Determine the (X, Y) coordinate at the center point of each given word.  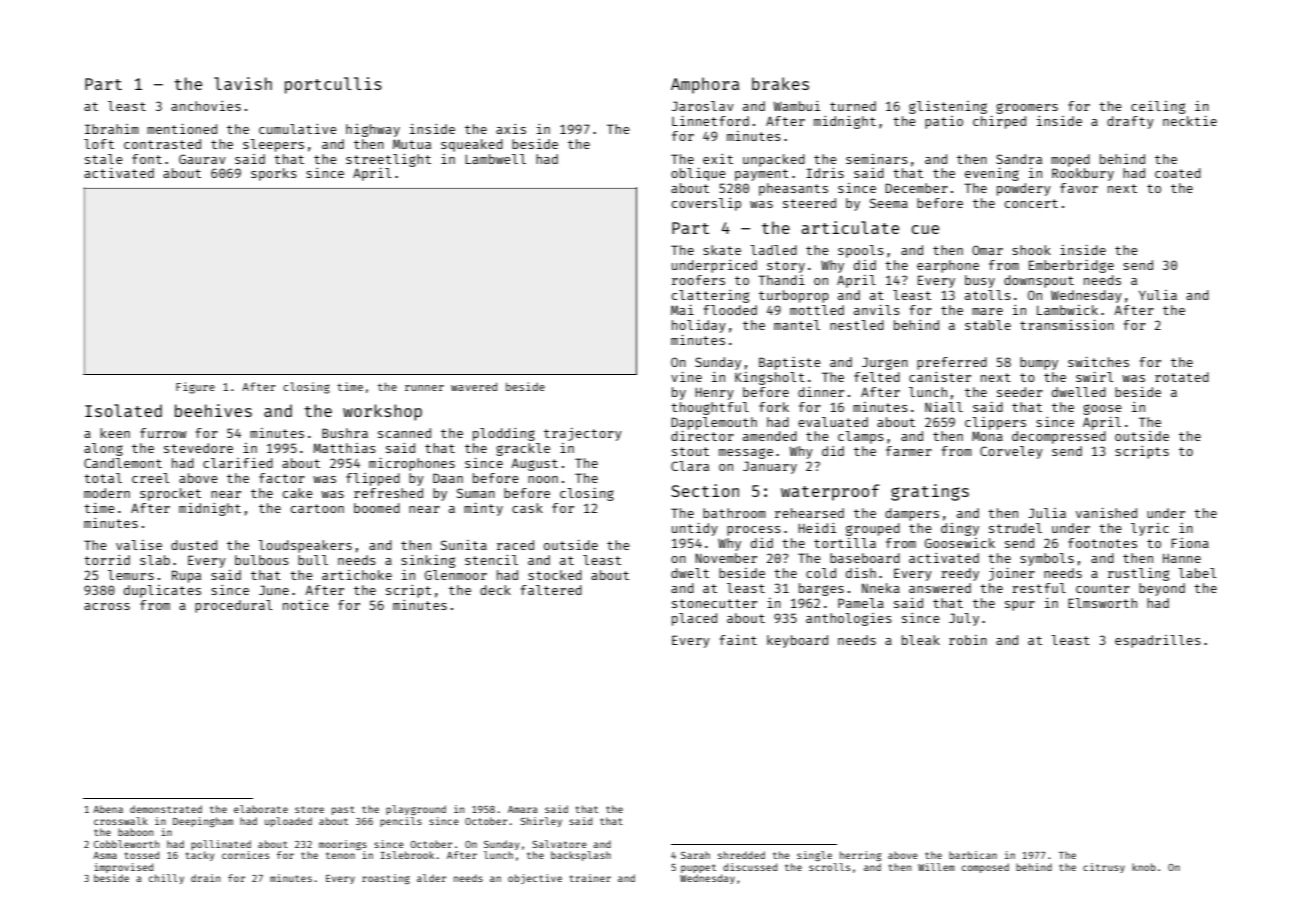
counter (1103, 588)
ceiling (1158, 107)
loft (99, 144)
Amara (522, 809)
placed (694, 619)
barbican (973, 855)
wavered (474, 386)
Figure (195, 388)
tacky (200, 856)
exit (718, 159)
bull (313, 560)
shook (1031, 250)
